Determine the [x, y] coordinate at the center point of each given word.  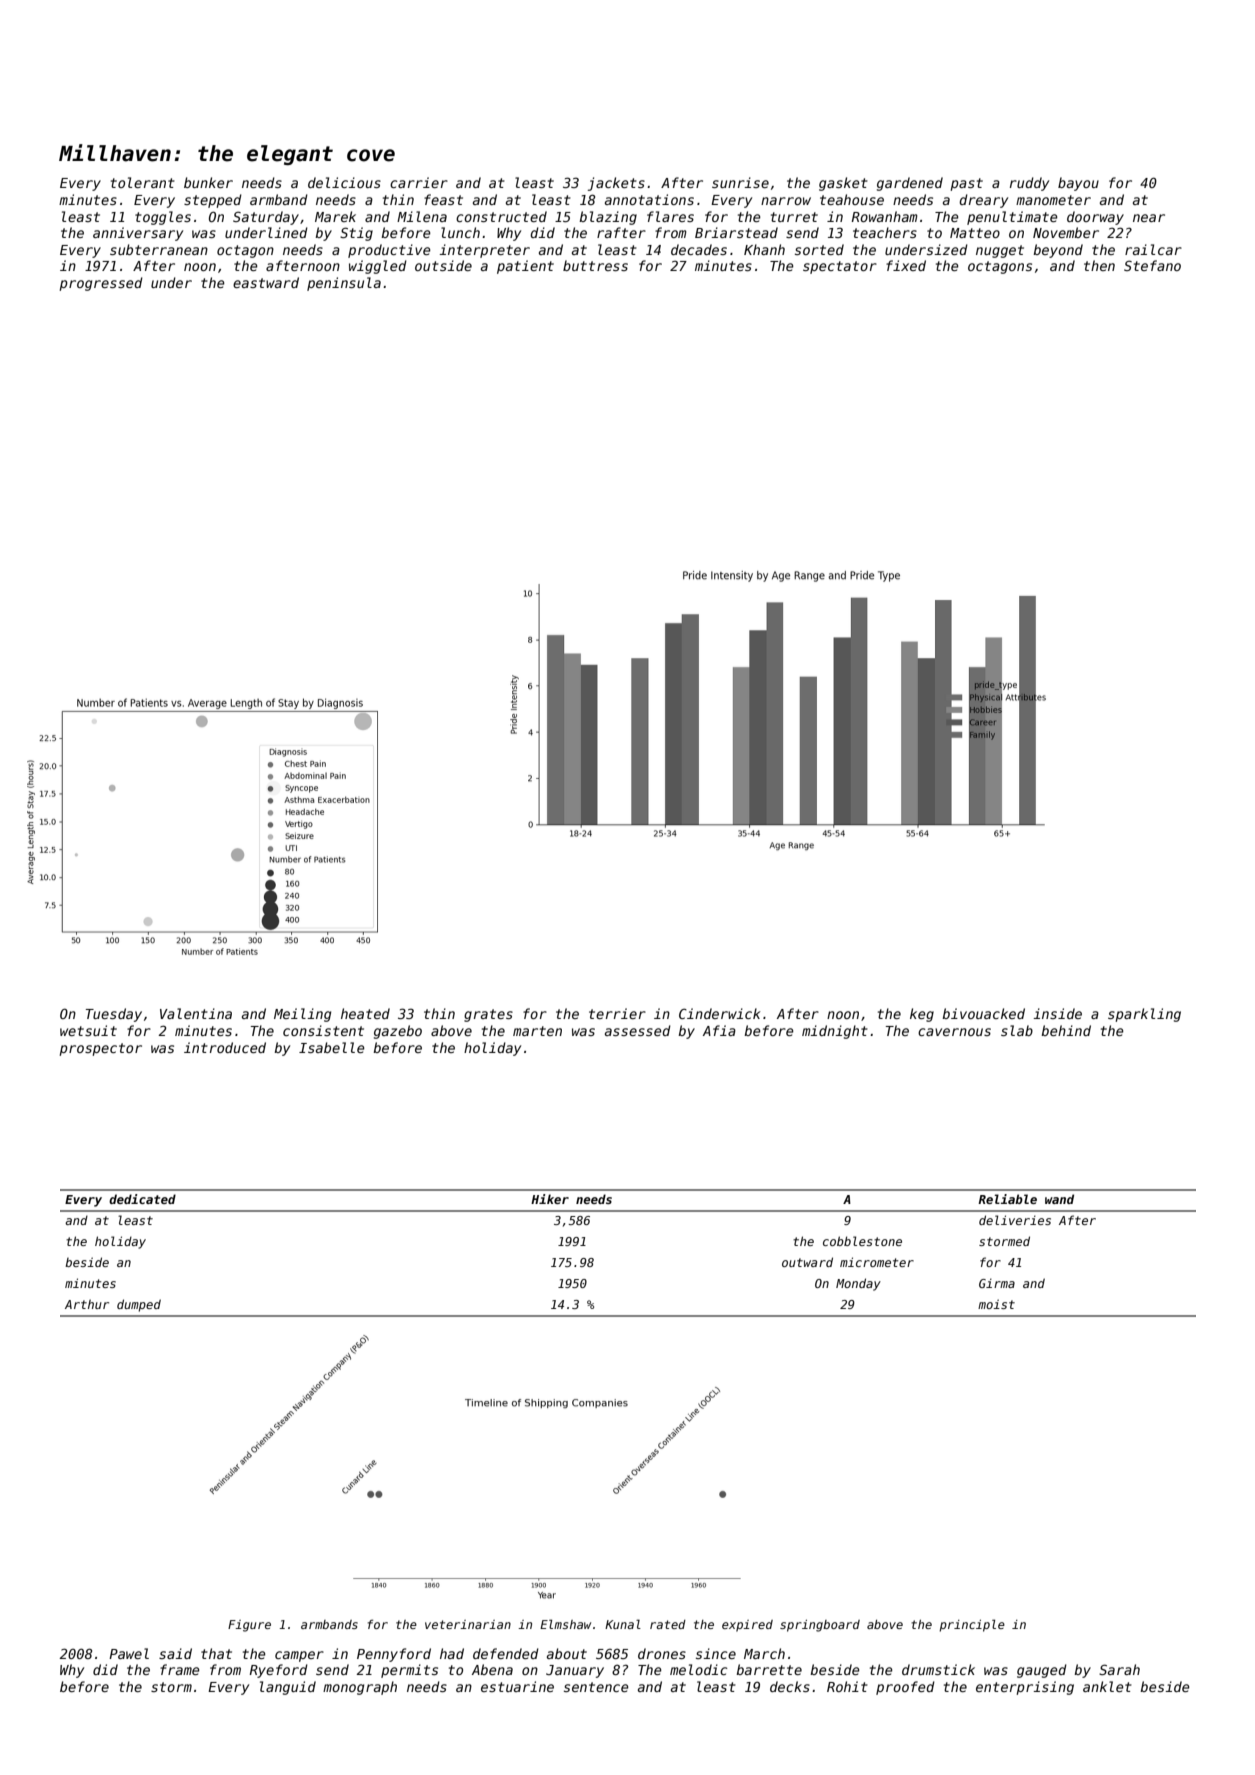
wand [1059, 1199]
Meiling [302, 1015]
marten [537, 1031]
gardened [910, 184]
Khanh [764, 249]
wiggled [378, 267]
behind [1066, 1030]
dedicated [142, 1199]
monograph [360, 1688]
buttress [595, 265]
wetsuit [88, 1030]
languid [288, 1688]
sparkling [1144, 1015]
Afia [719, 1030]
